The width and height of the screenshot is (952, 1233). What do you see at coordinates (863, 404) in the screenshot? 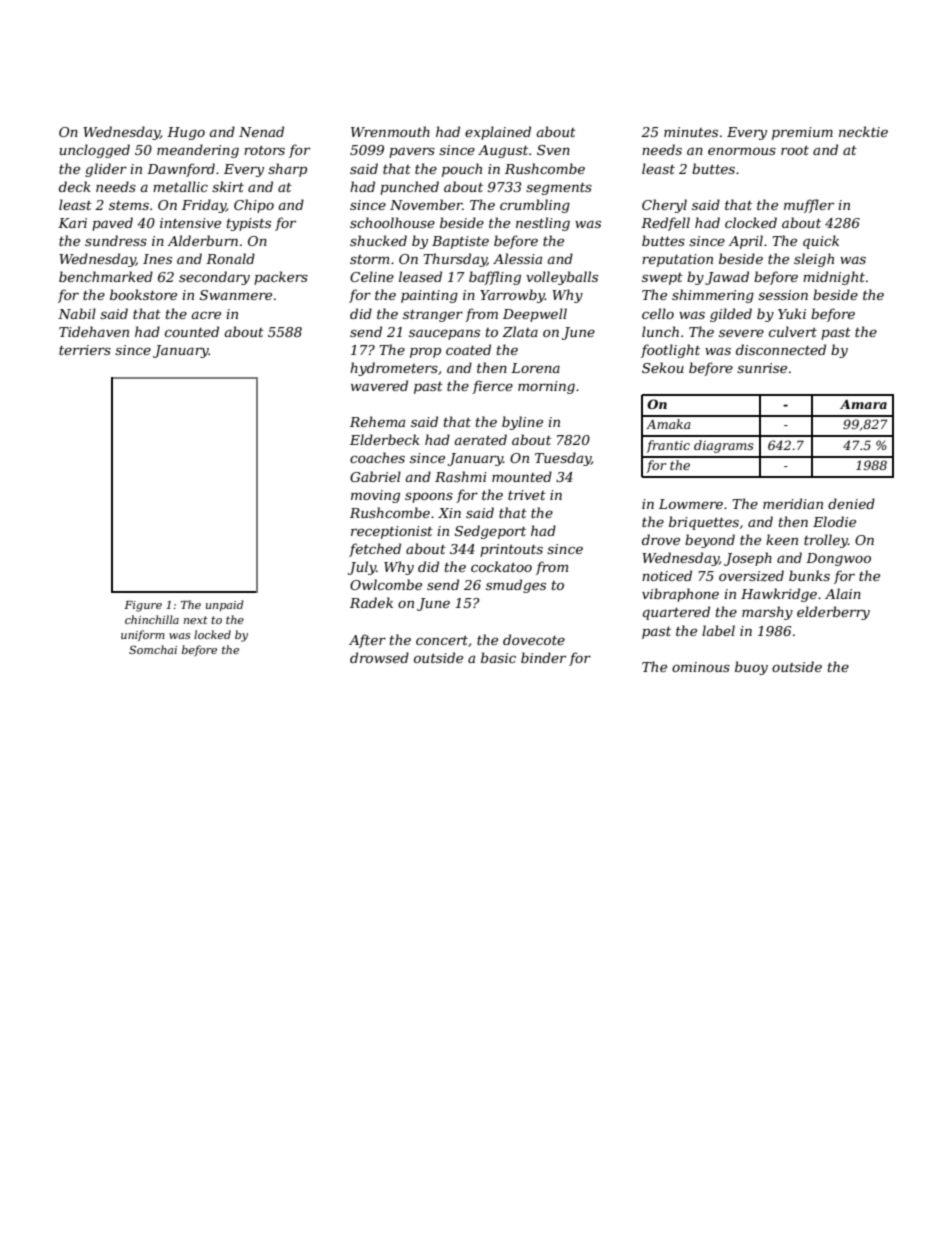
I see `Amara` at bounding box center [863, 404].
